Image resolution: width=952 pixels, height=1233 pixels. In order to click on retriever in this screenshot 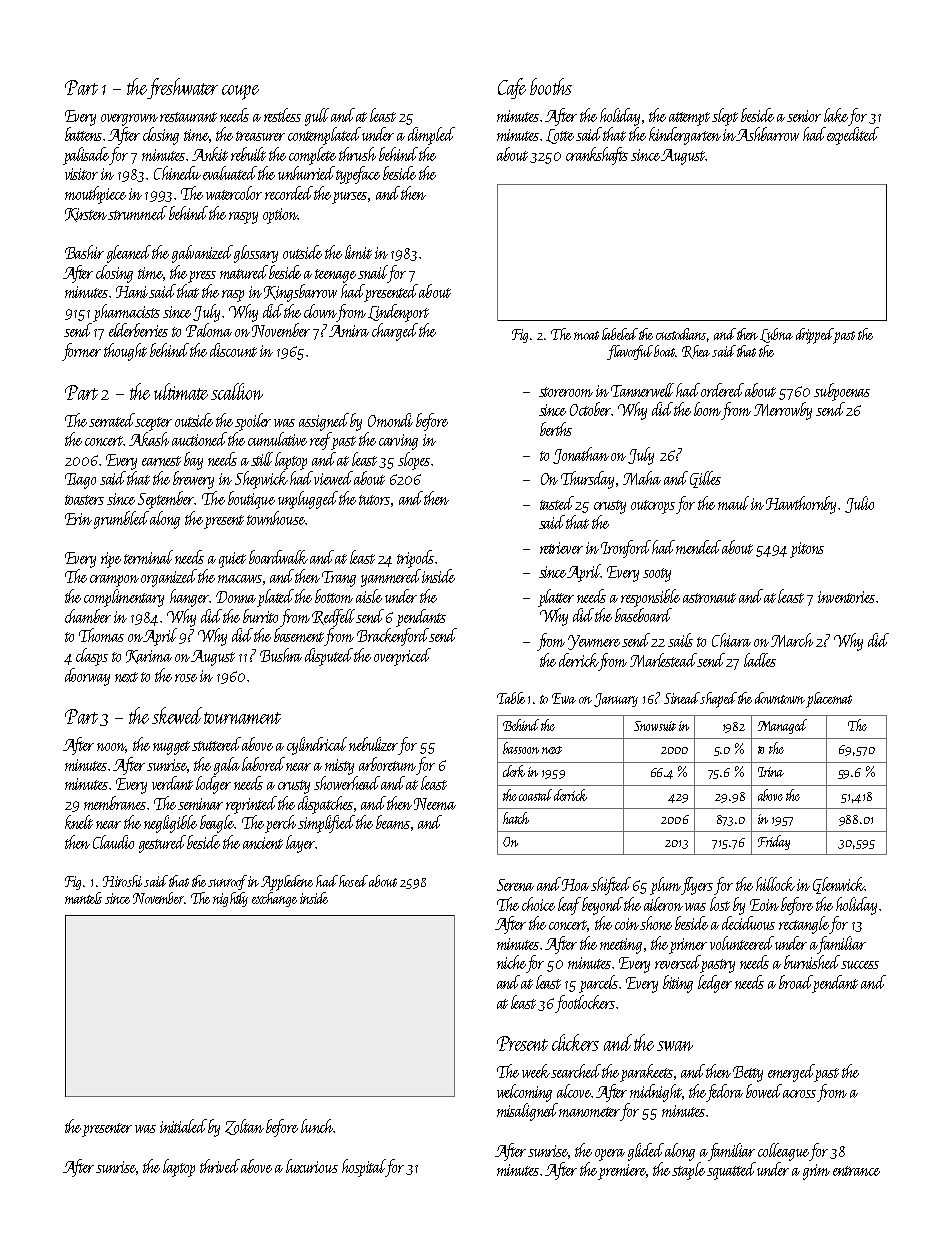, I will do `click(561, 548)`.
